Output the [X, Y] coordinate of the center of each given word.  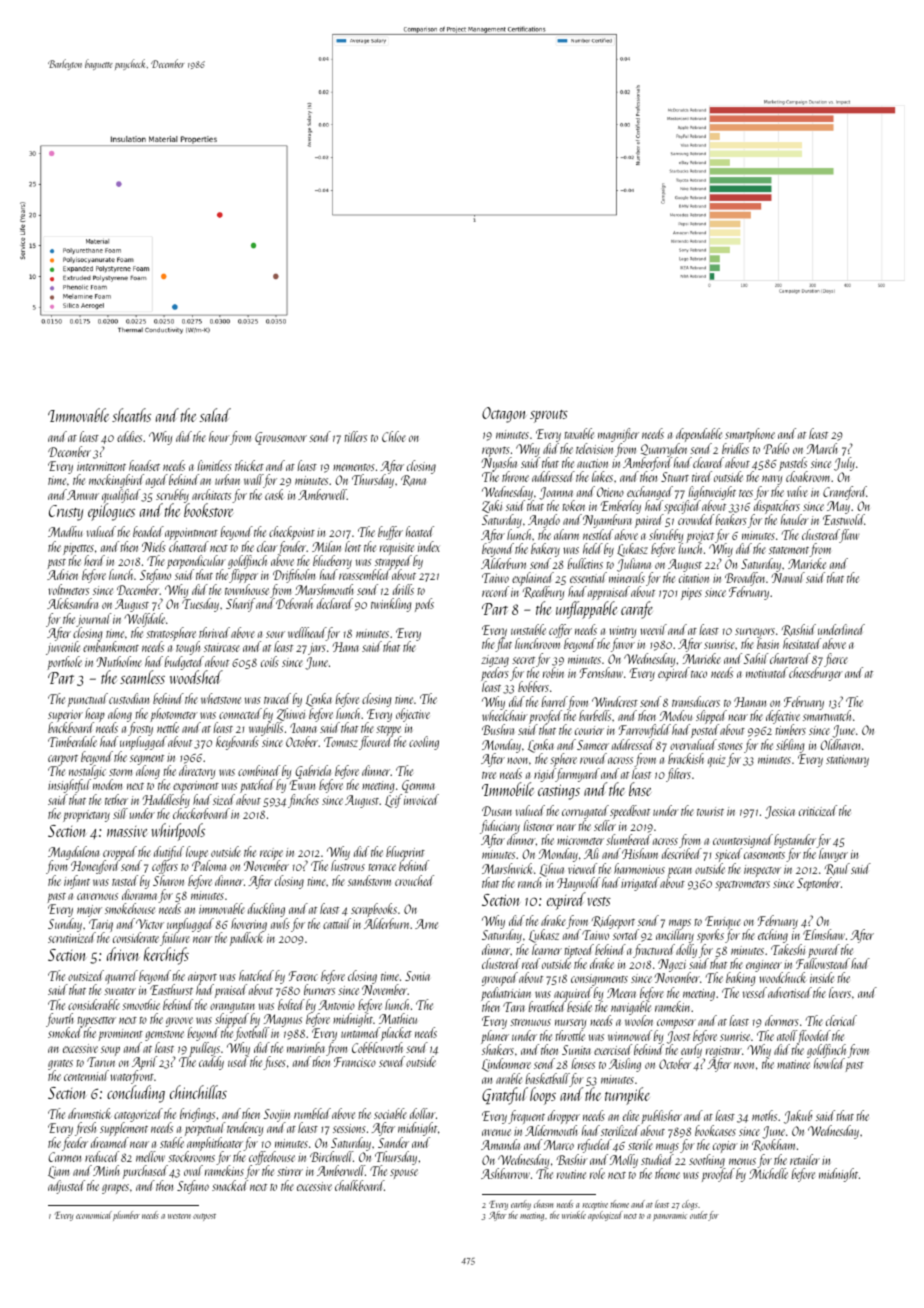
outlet [699, 1215]
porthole [64, 663]
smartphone [750, 435]
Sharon [168, 880]
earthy [521, 1205]
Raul [837, 869]
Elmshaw [824, 934]
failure [175, 939]
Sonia [417, 976]
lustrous [348, 866]
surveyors [755, 633]
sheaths [131, 415]
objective [413, 715]
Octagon [504, 415]
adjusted [66, 1187]
